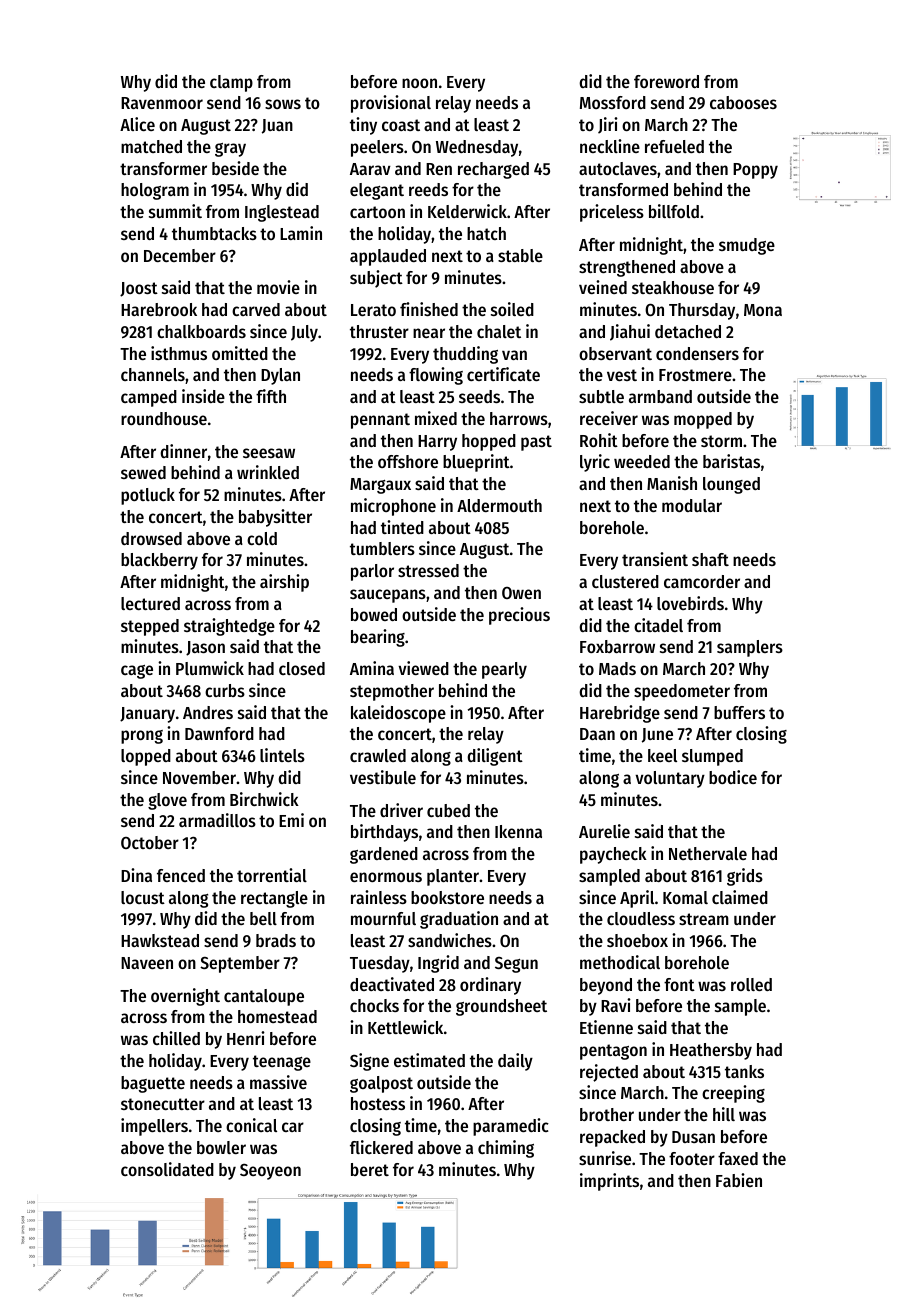 The height and width of the screenshot is (1316, 908). What do you see at coordinates (231, 83) in the screenshot?
I see `clamp` at bounding box center [231, 83].
